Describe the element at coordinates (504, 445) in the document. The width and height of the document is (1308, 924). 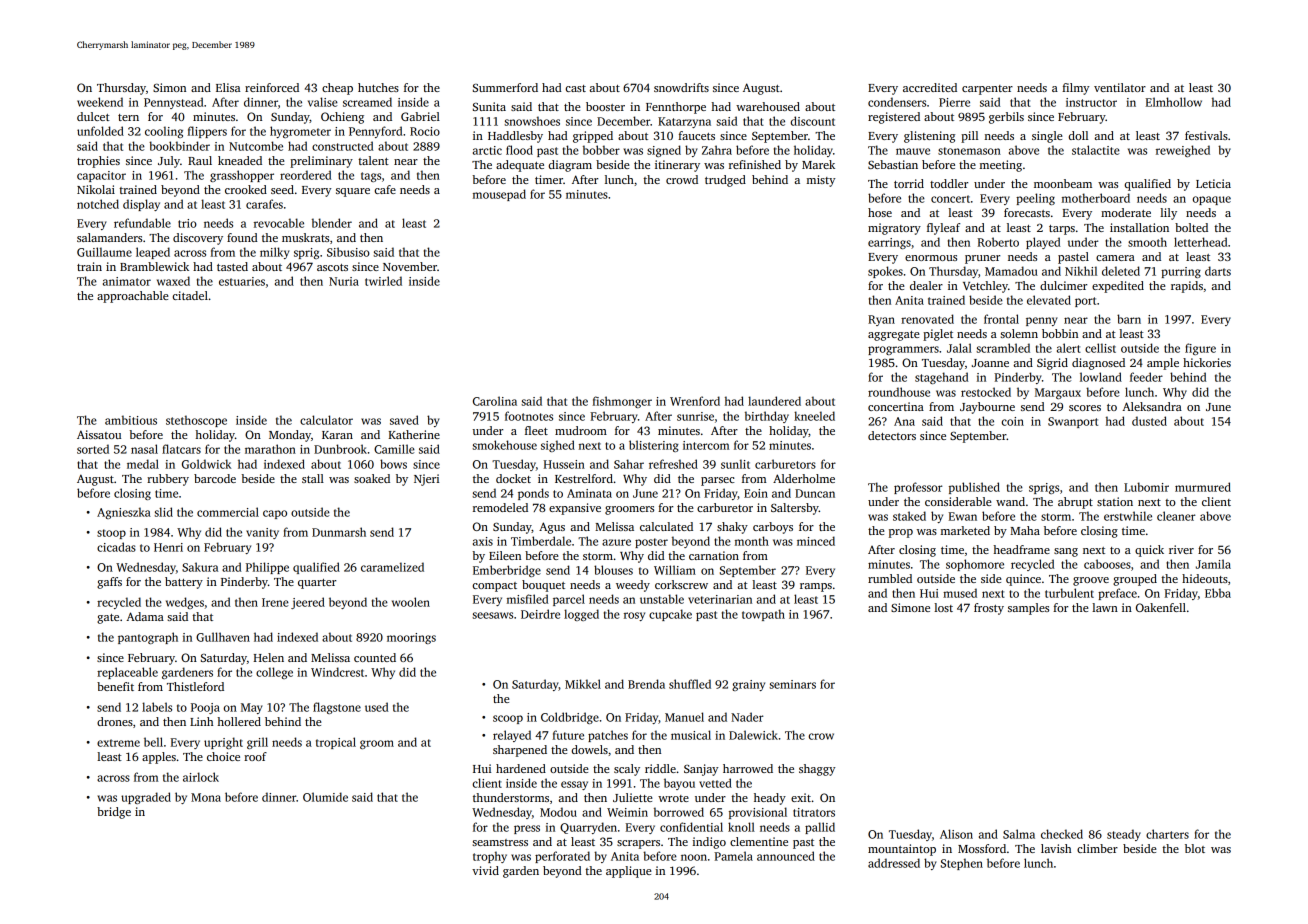
I see `smokehouse` at that location.
